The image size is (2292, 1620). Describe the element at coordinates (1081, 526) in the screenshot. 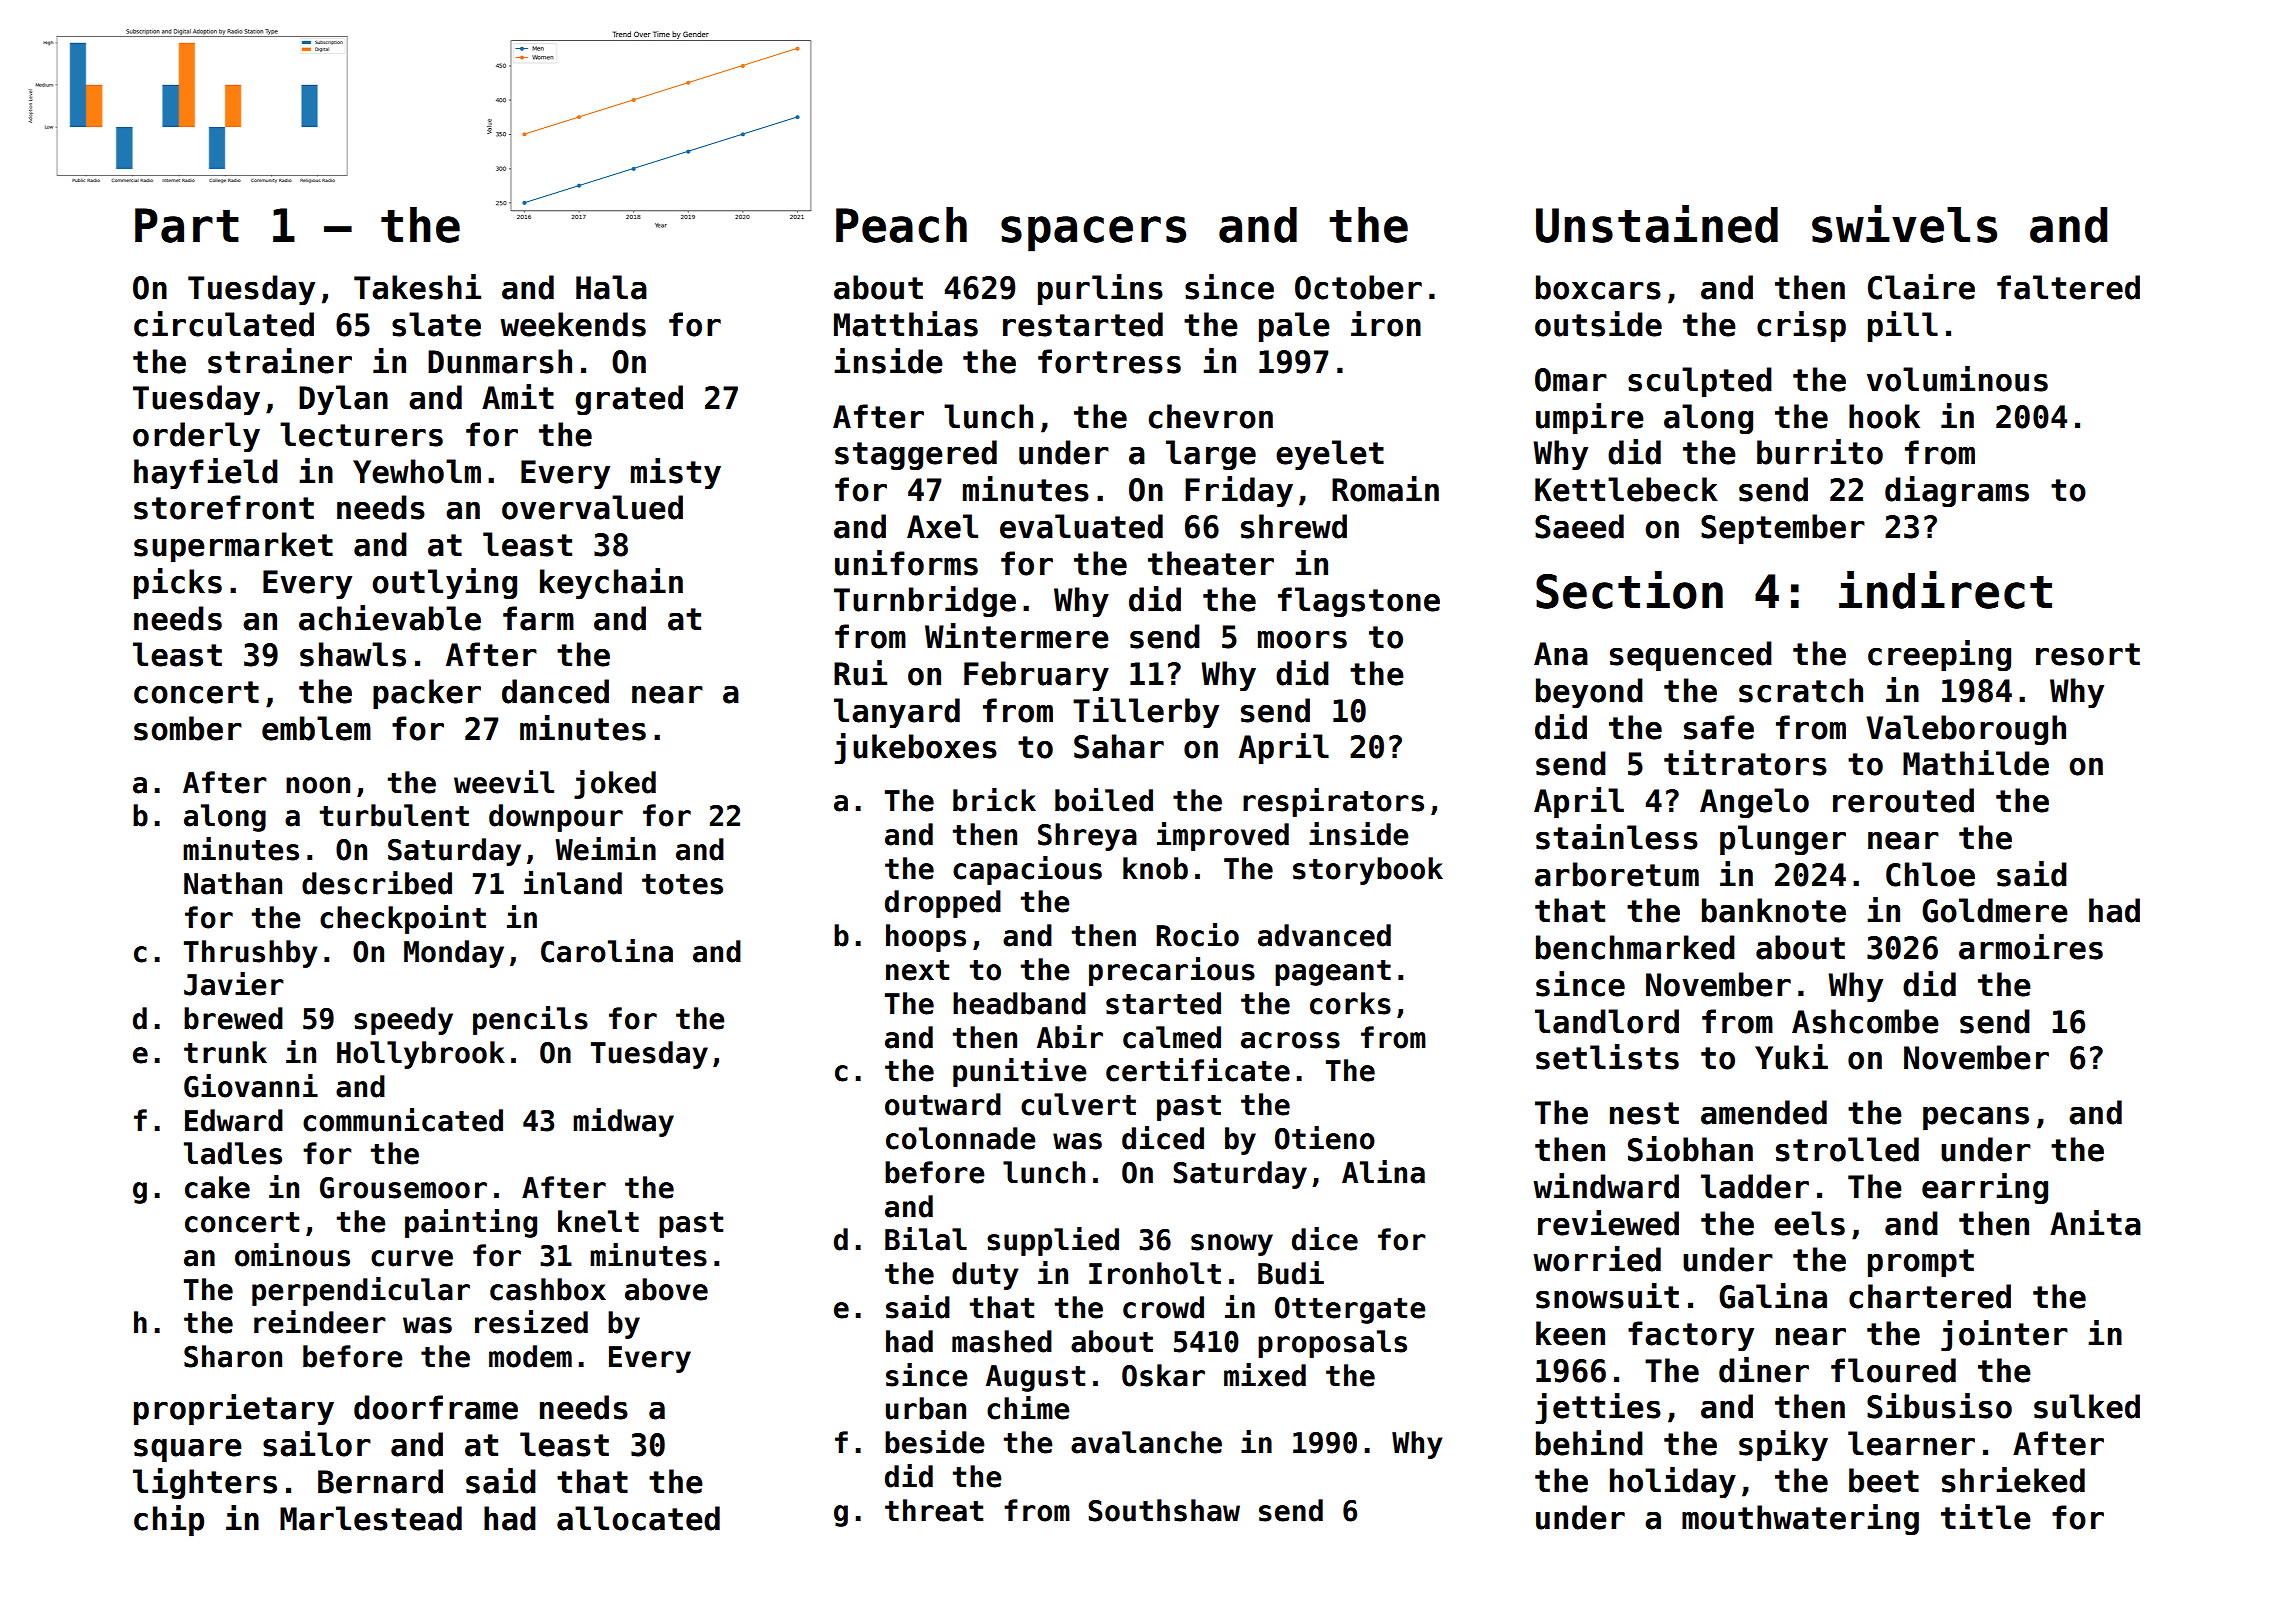

I see `evaluated` at that location.
